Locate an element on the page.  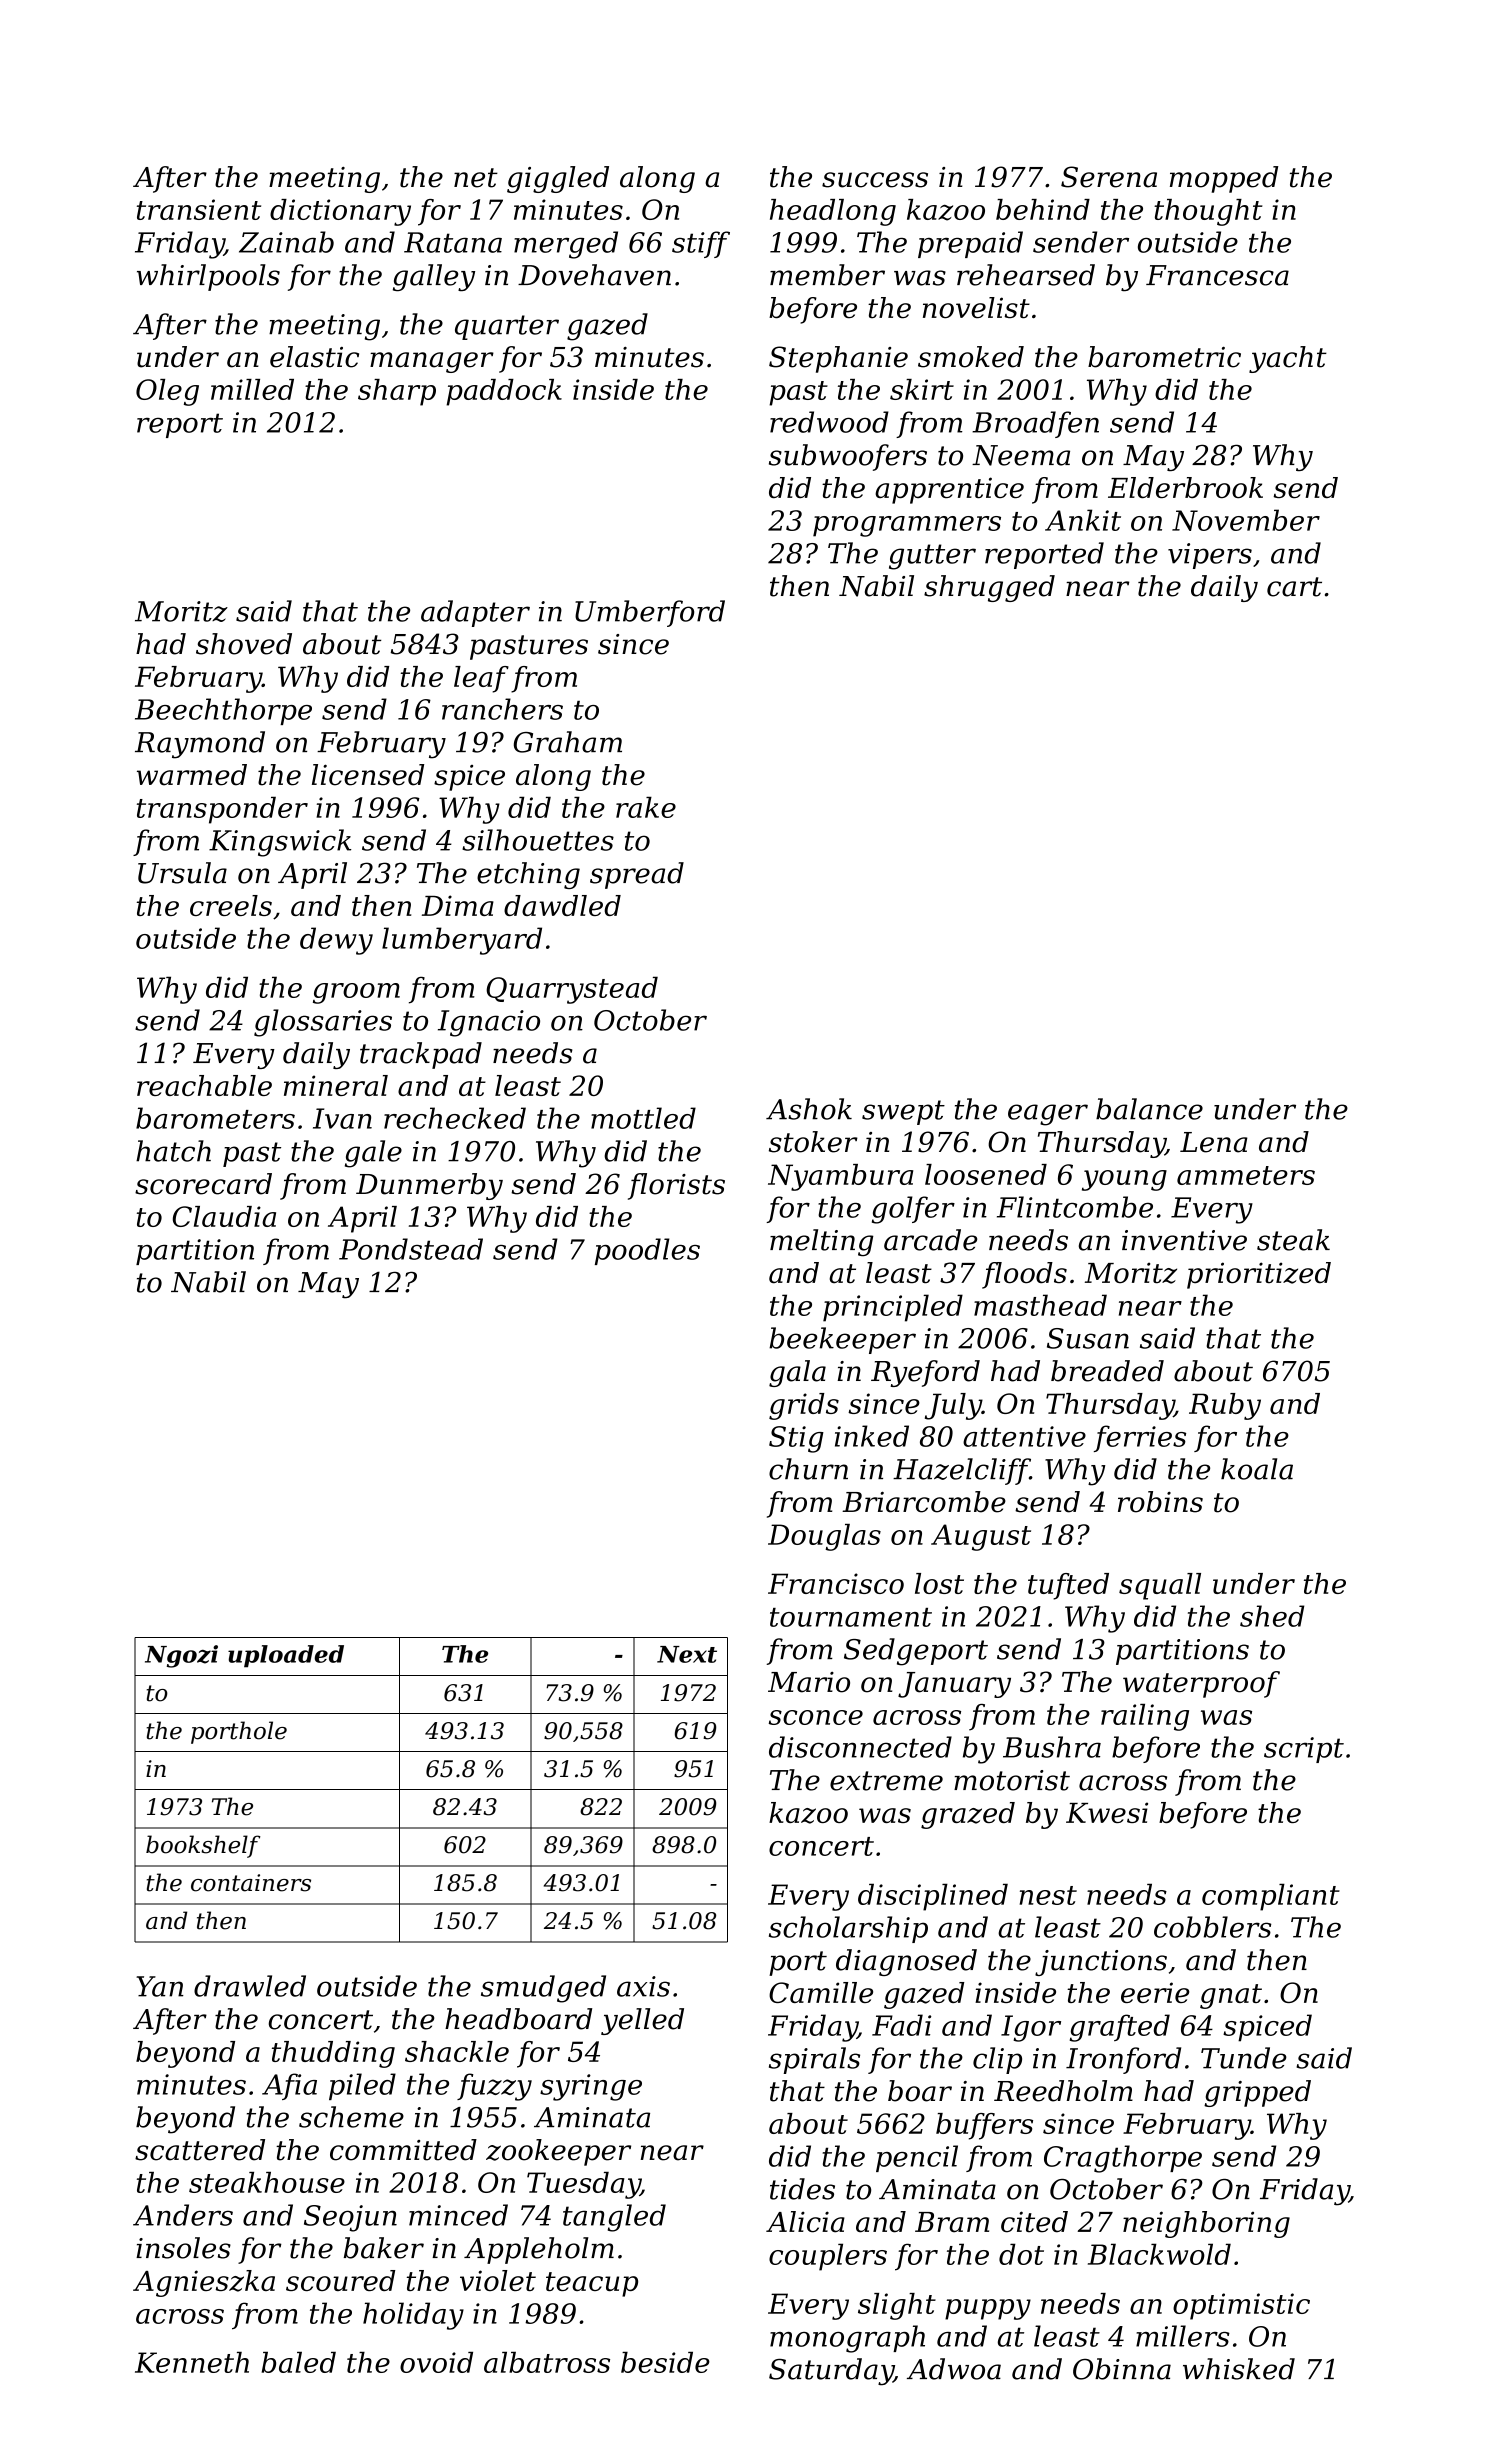
Beechthorpe is located at coordinates (223, 711).
